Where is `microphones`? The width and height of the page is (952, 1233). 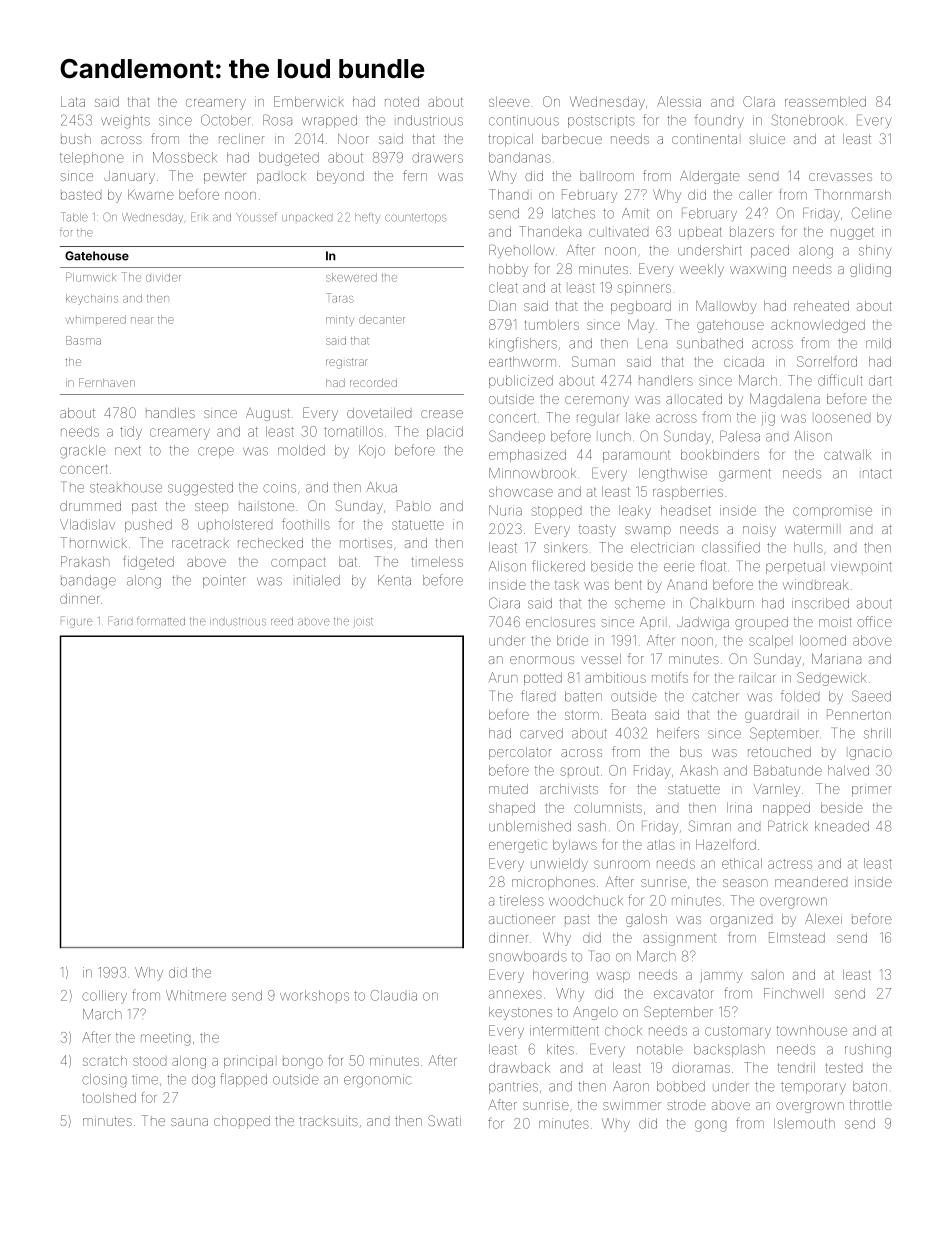 microphones is located at coordinates (553, 883).
